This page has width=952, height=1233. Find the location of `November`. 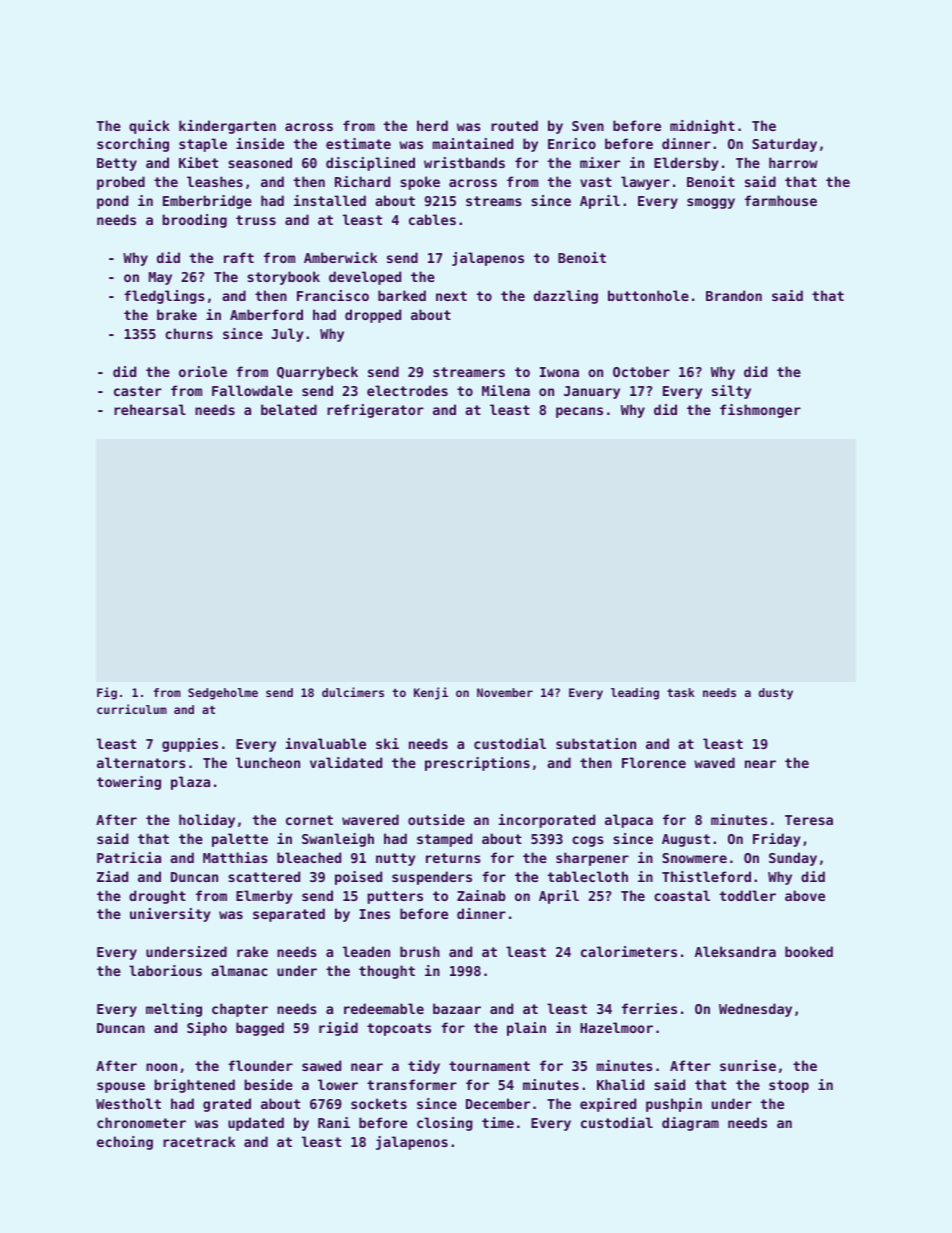

November is located at coordinates (505, 692).
